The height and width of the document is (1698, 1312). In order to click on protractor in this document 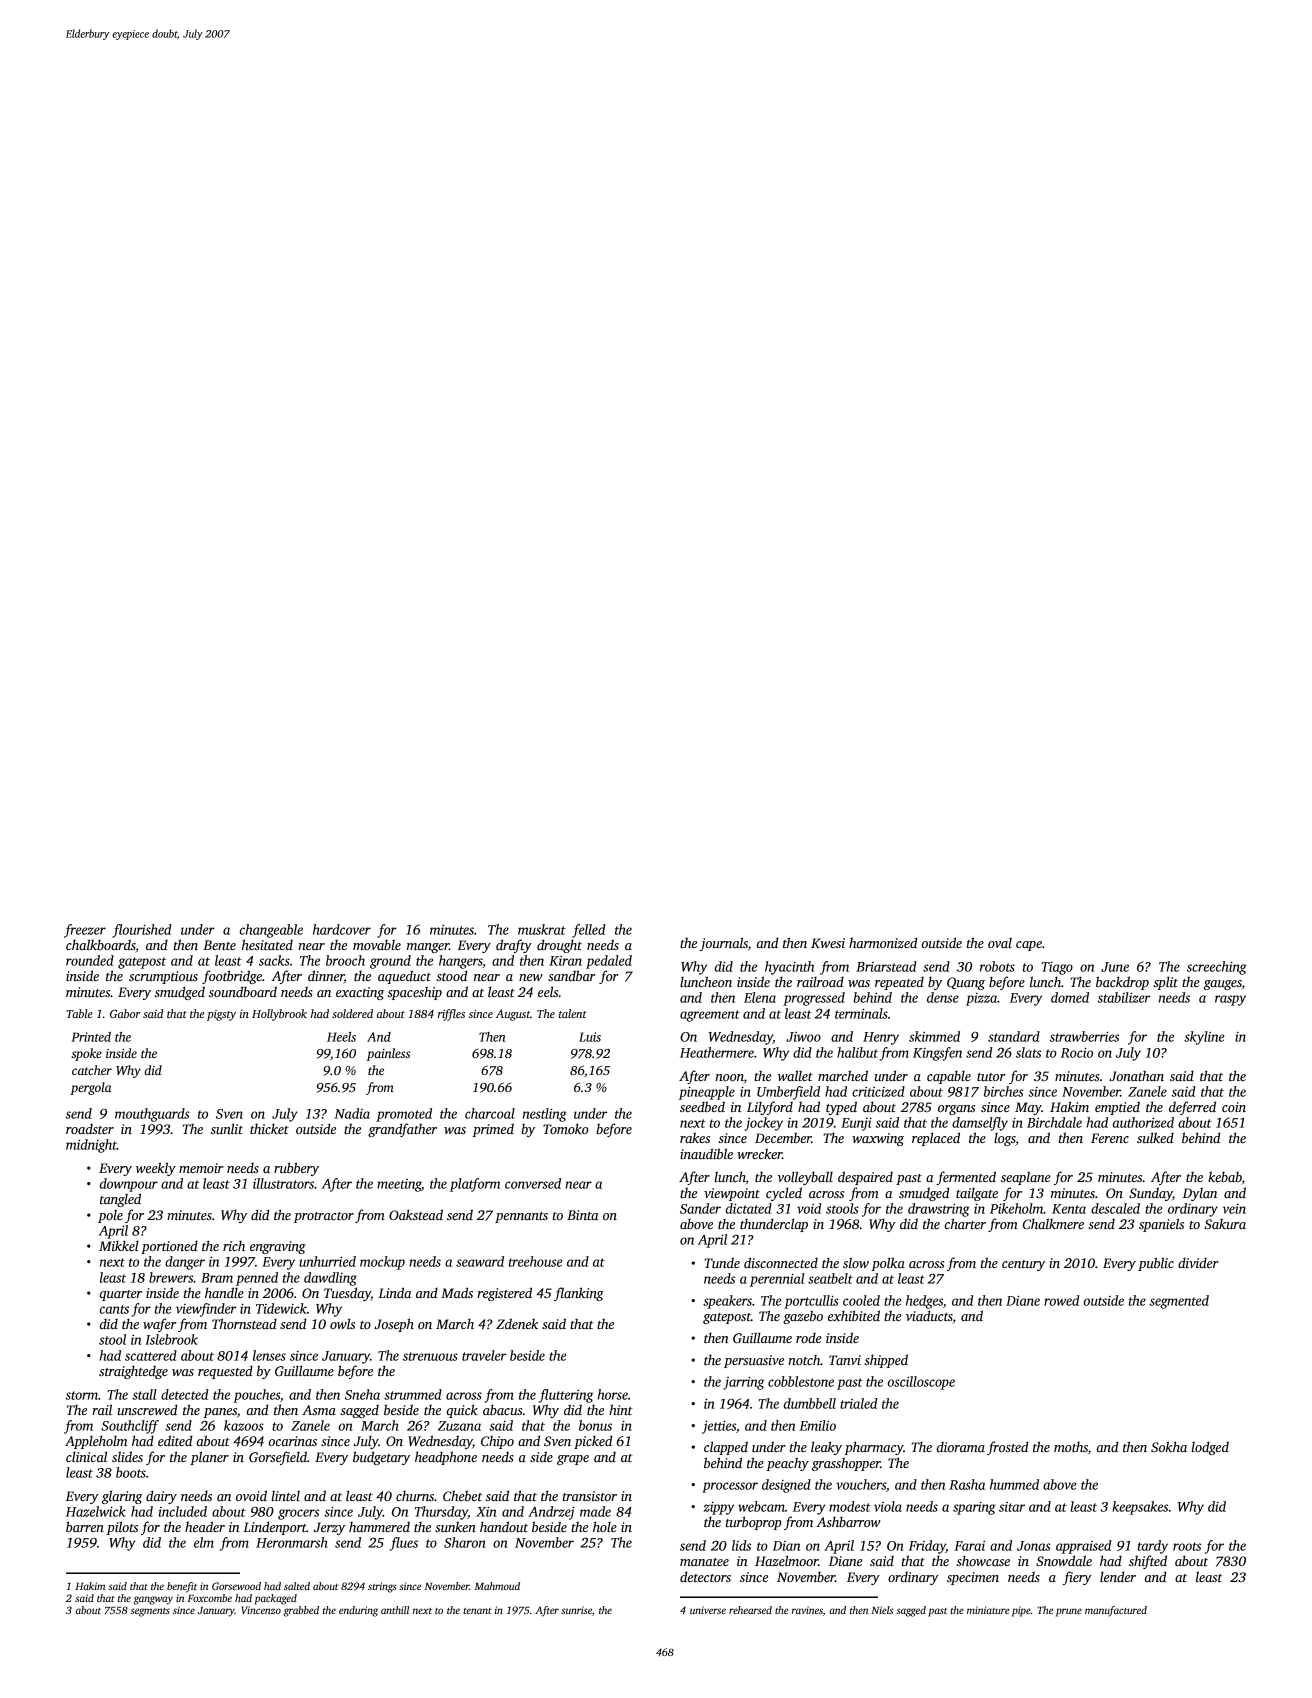, I will do `click(324, 1217)`.
